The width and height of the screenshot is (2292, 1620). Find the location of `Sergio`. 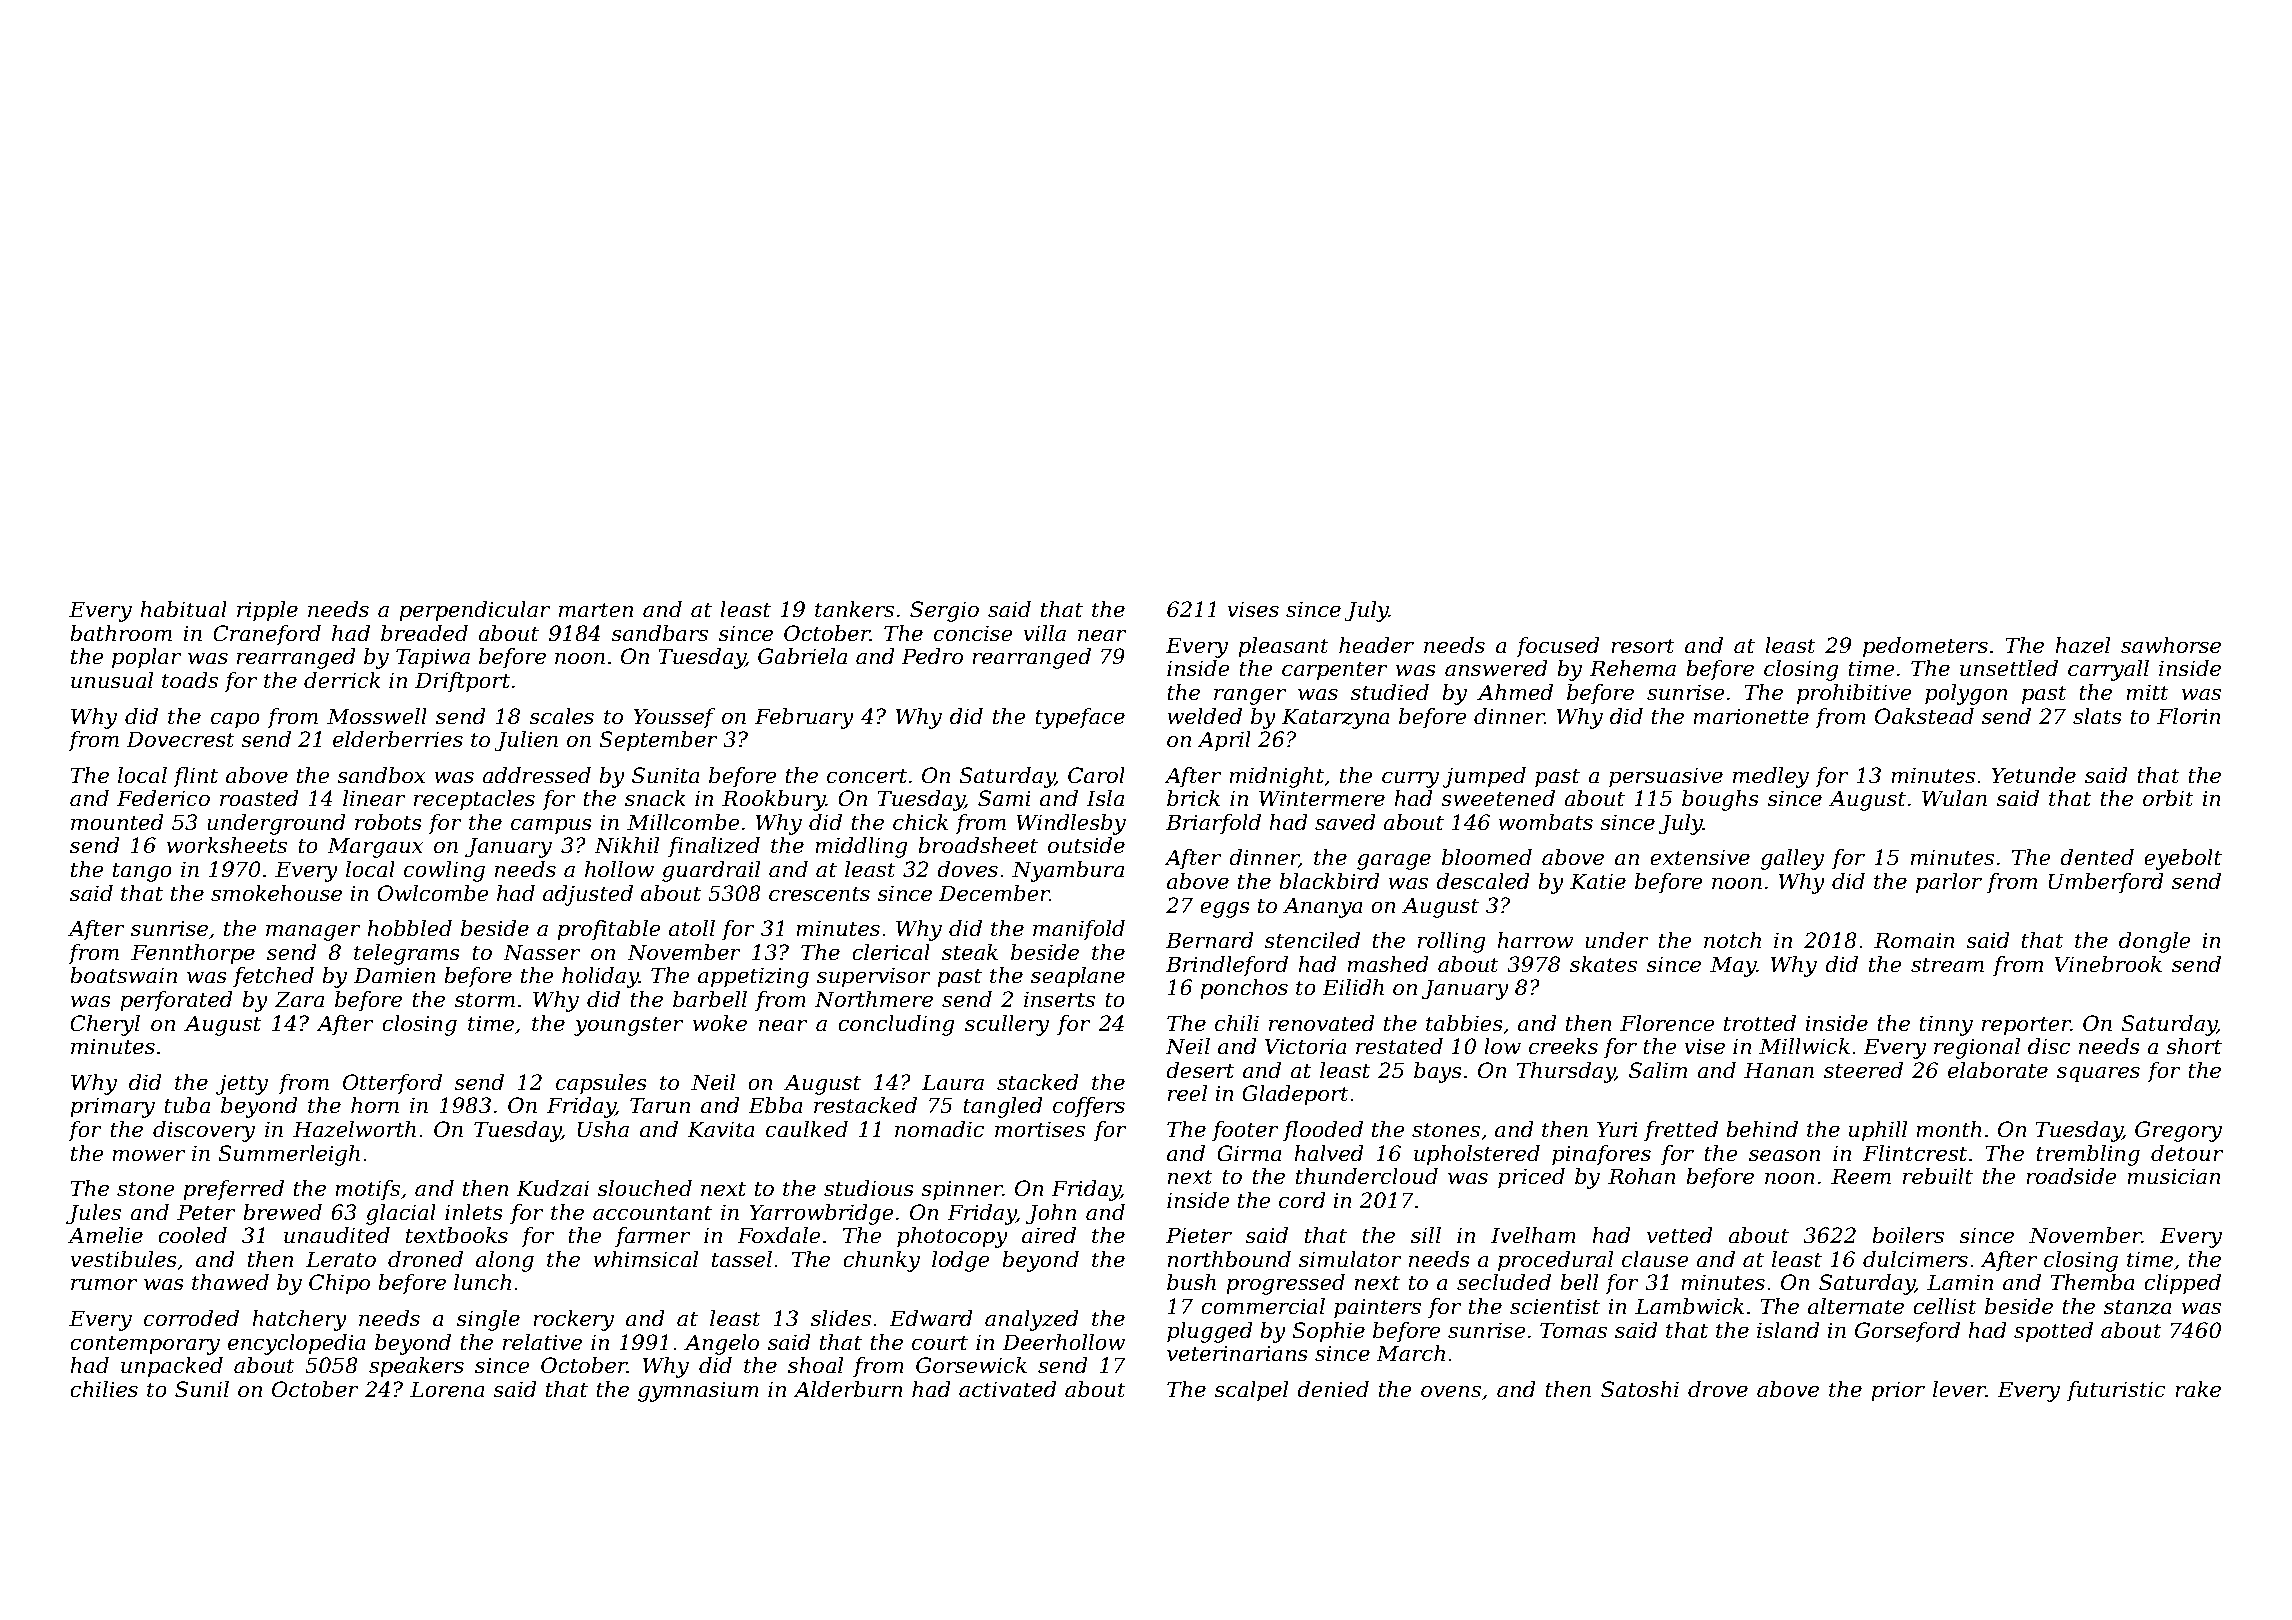

Sergio is located at coordinates (944, 611).
